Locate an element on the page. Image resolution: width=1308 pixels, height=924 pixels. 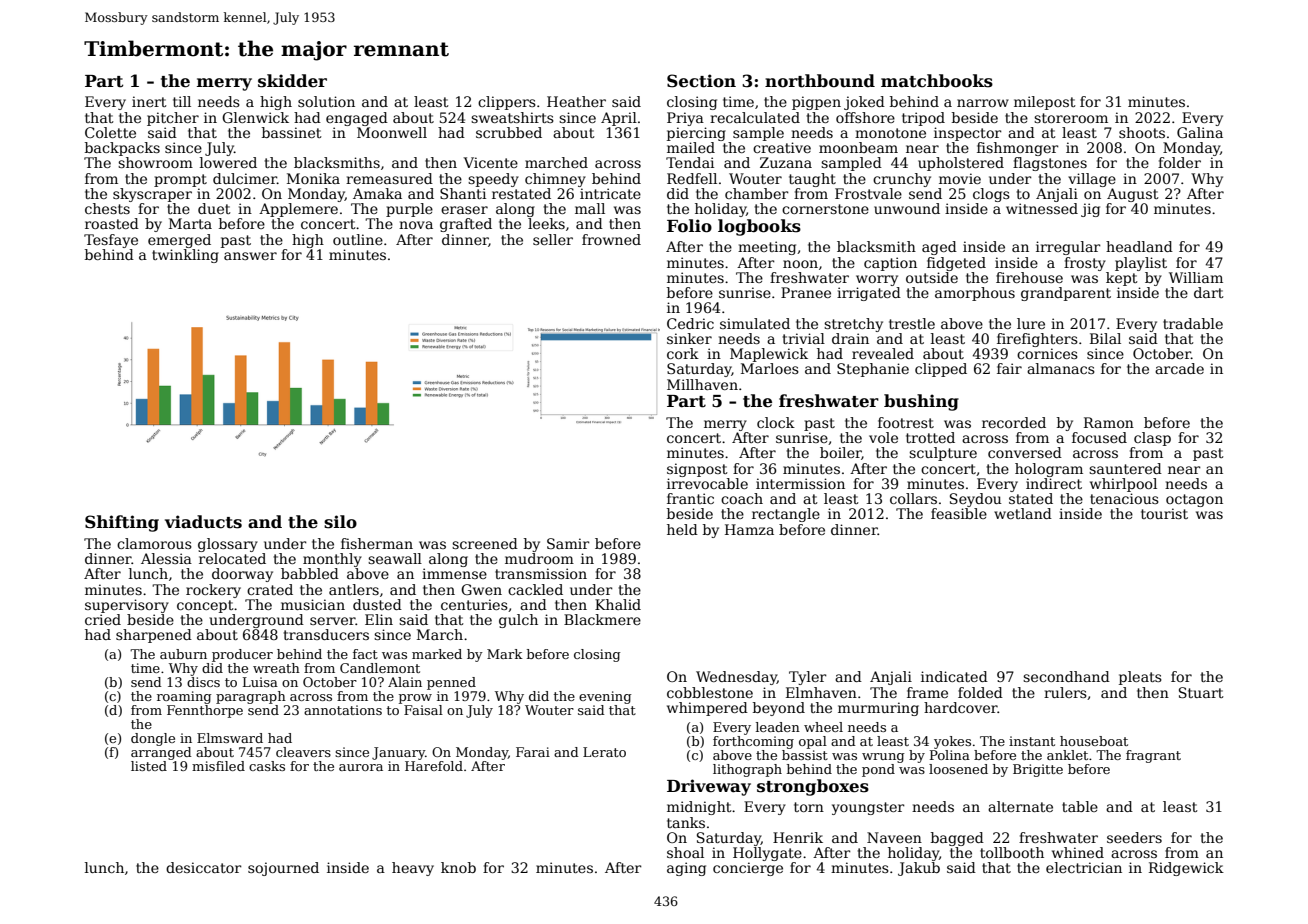
village is located at coordinates (1092, 180).
